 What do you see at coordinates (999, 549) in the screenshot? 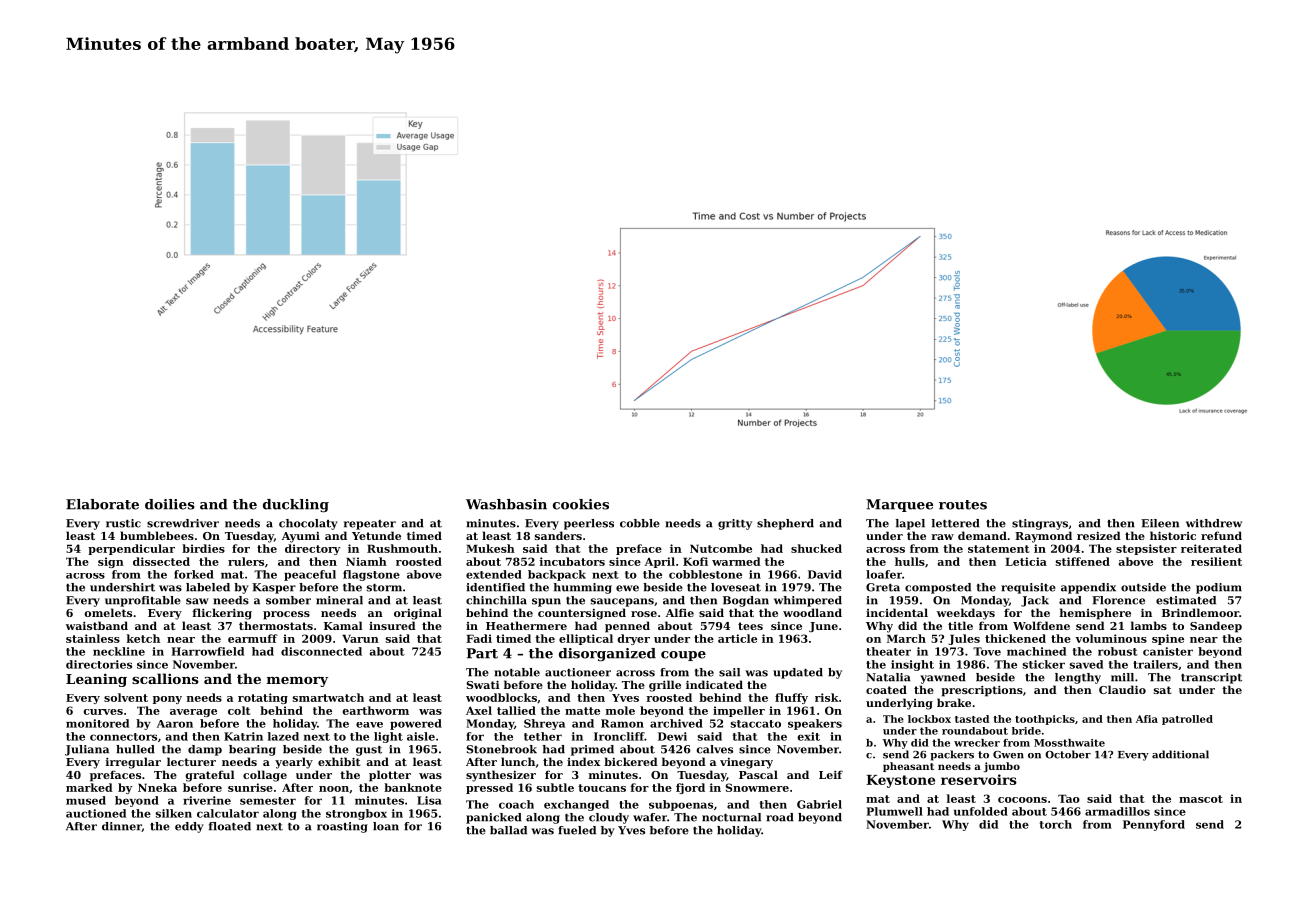
I see `statement` at bounding box center [999, 549].
